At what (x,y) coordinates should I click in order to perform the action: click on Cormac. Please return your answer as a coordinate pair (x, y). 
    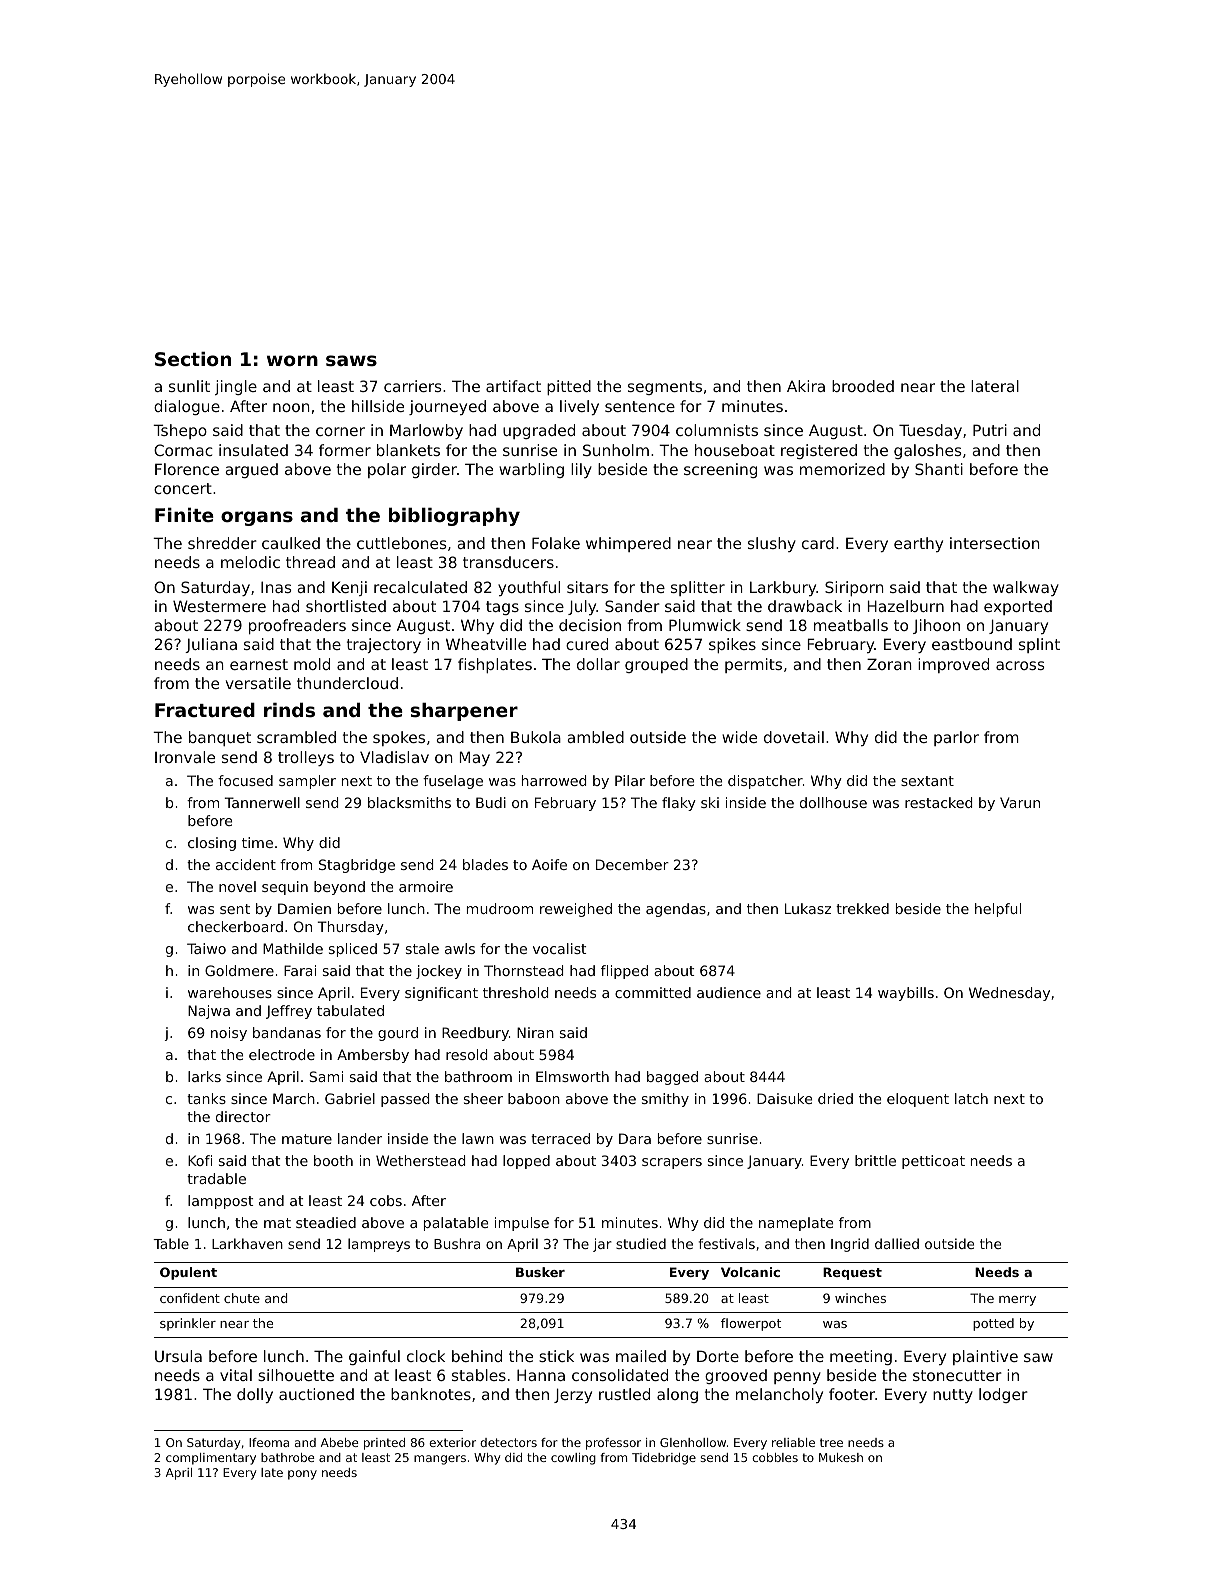
    Looking at the image, I should click on (183, 450).
